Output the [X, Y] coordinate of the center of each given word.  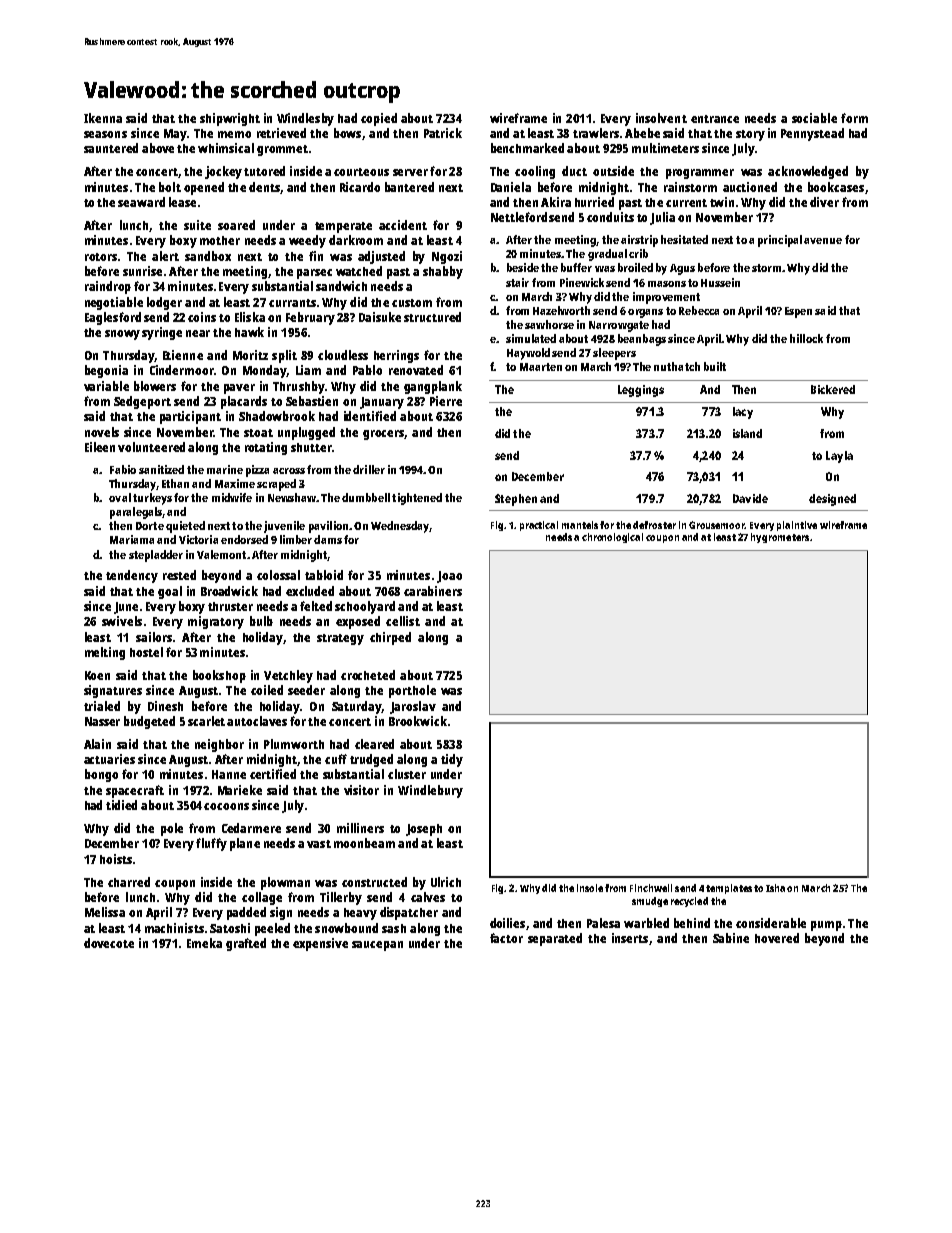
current [686, 203]
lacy [743, 413]
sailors [154, 637]
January [382, 403]
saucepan [377, 946]
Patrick [443, 133]
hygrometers [780, 538]
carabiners [433, 591]
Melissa [105, 912]
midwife [232, 497]
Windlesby [305, 119]
